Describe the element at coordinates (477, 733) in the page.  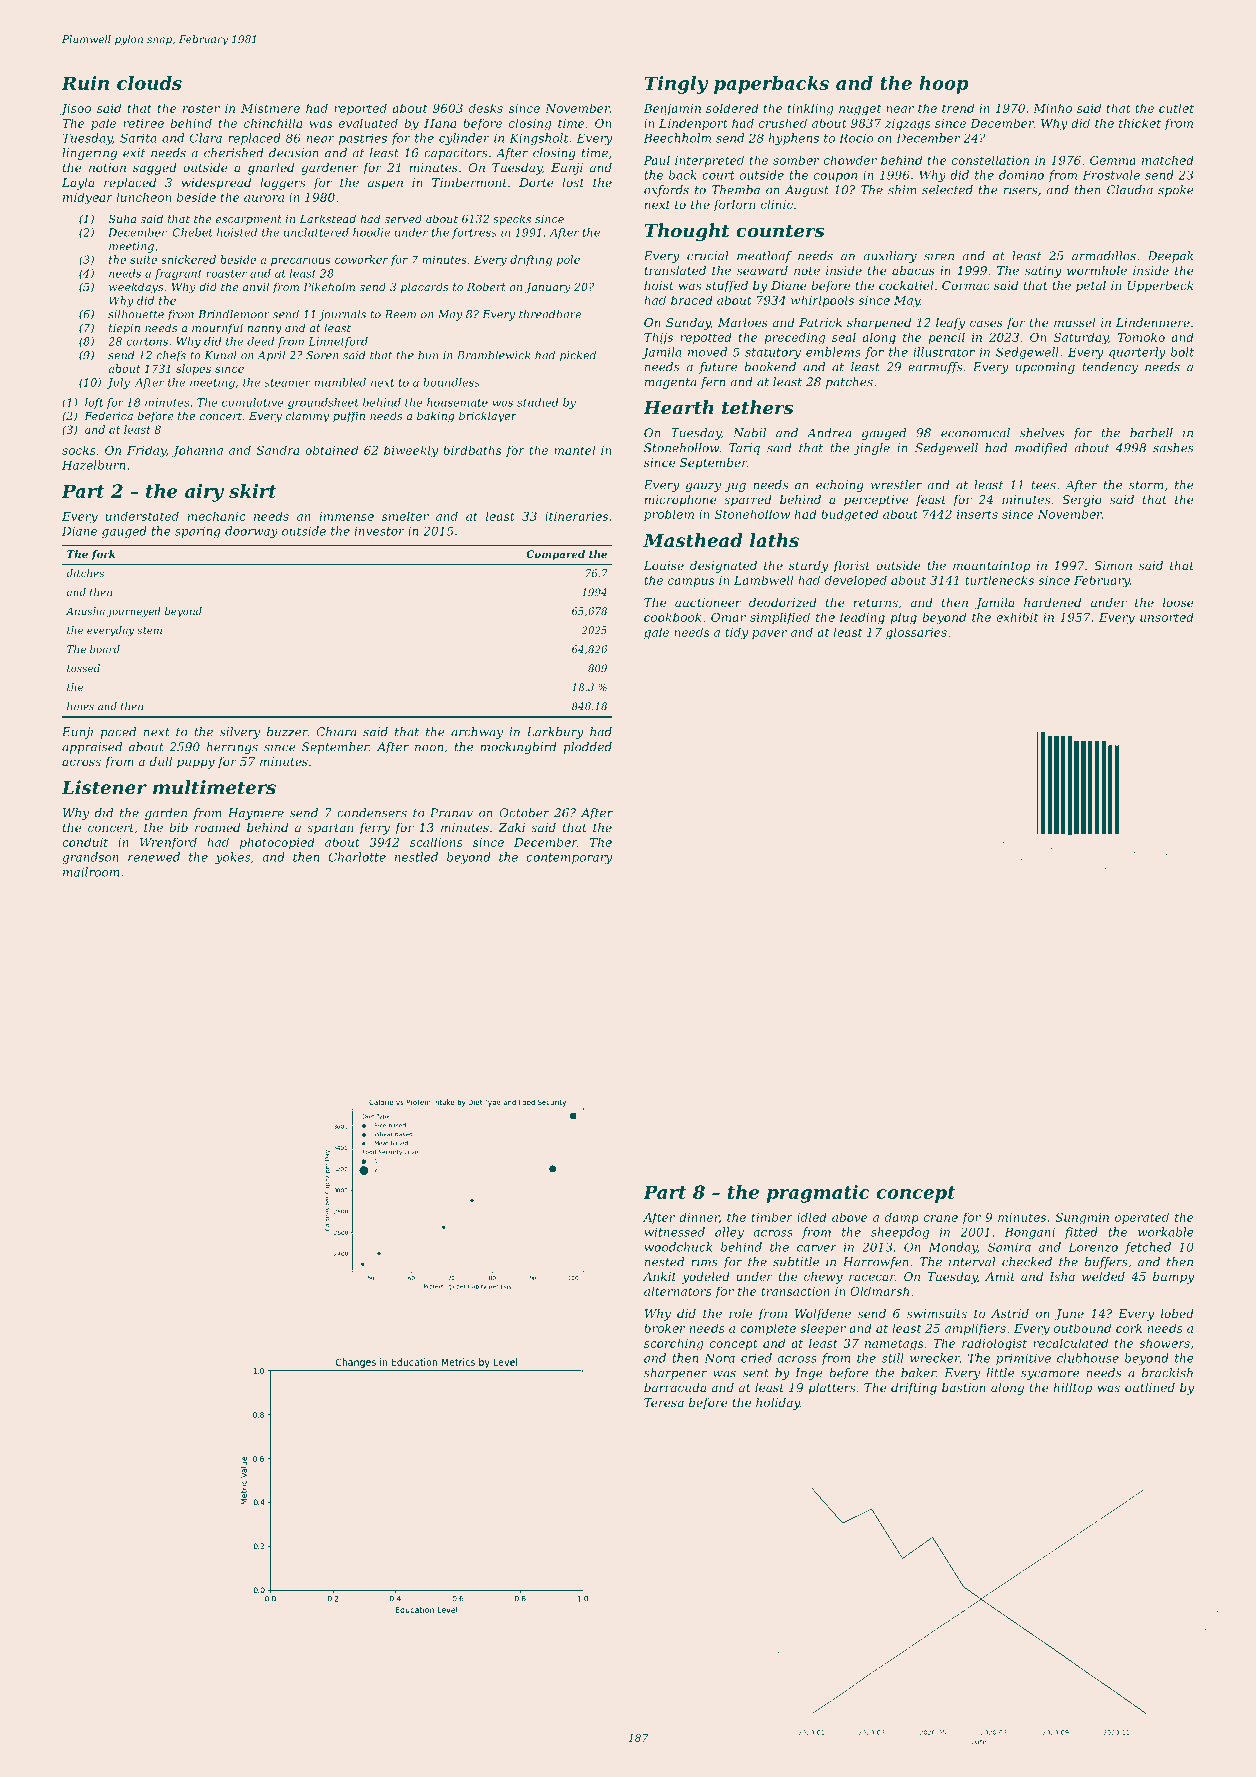
I see `archway` at that location.
